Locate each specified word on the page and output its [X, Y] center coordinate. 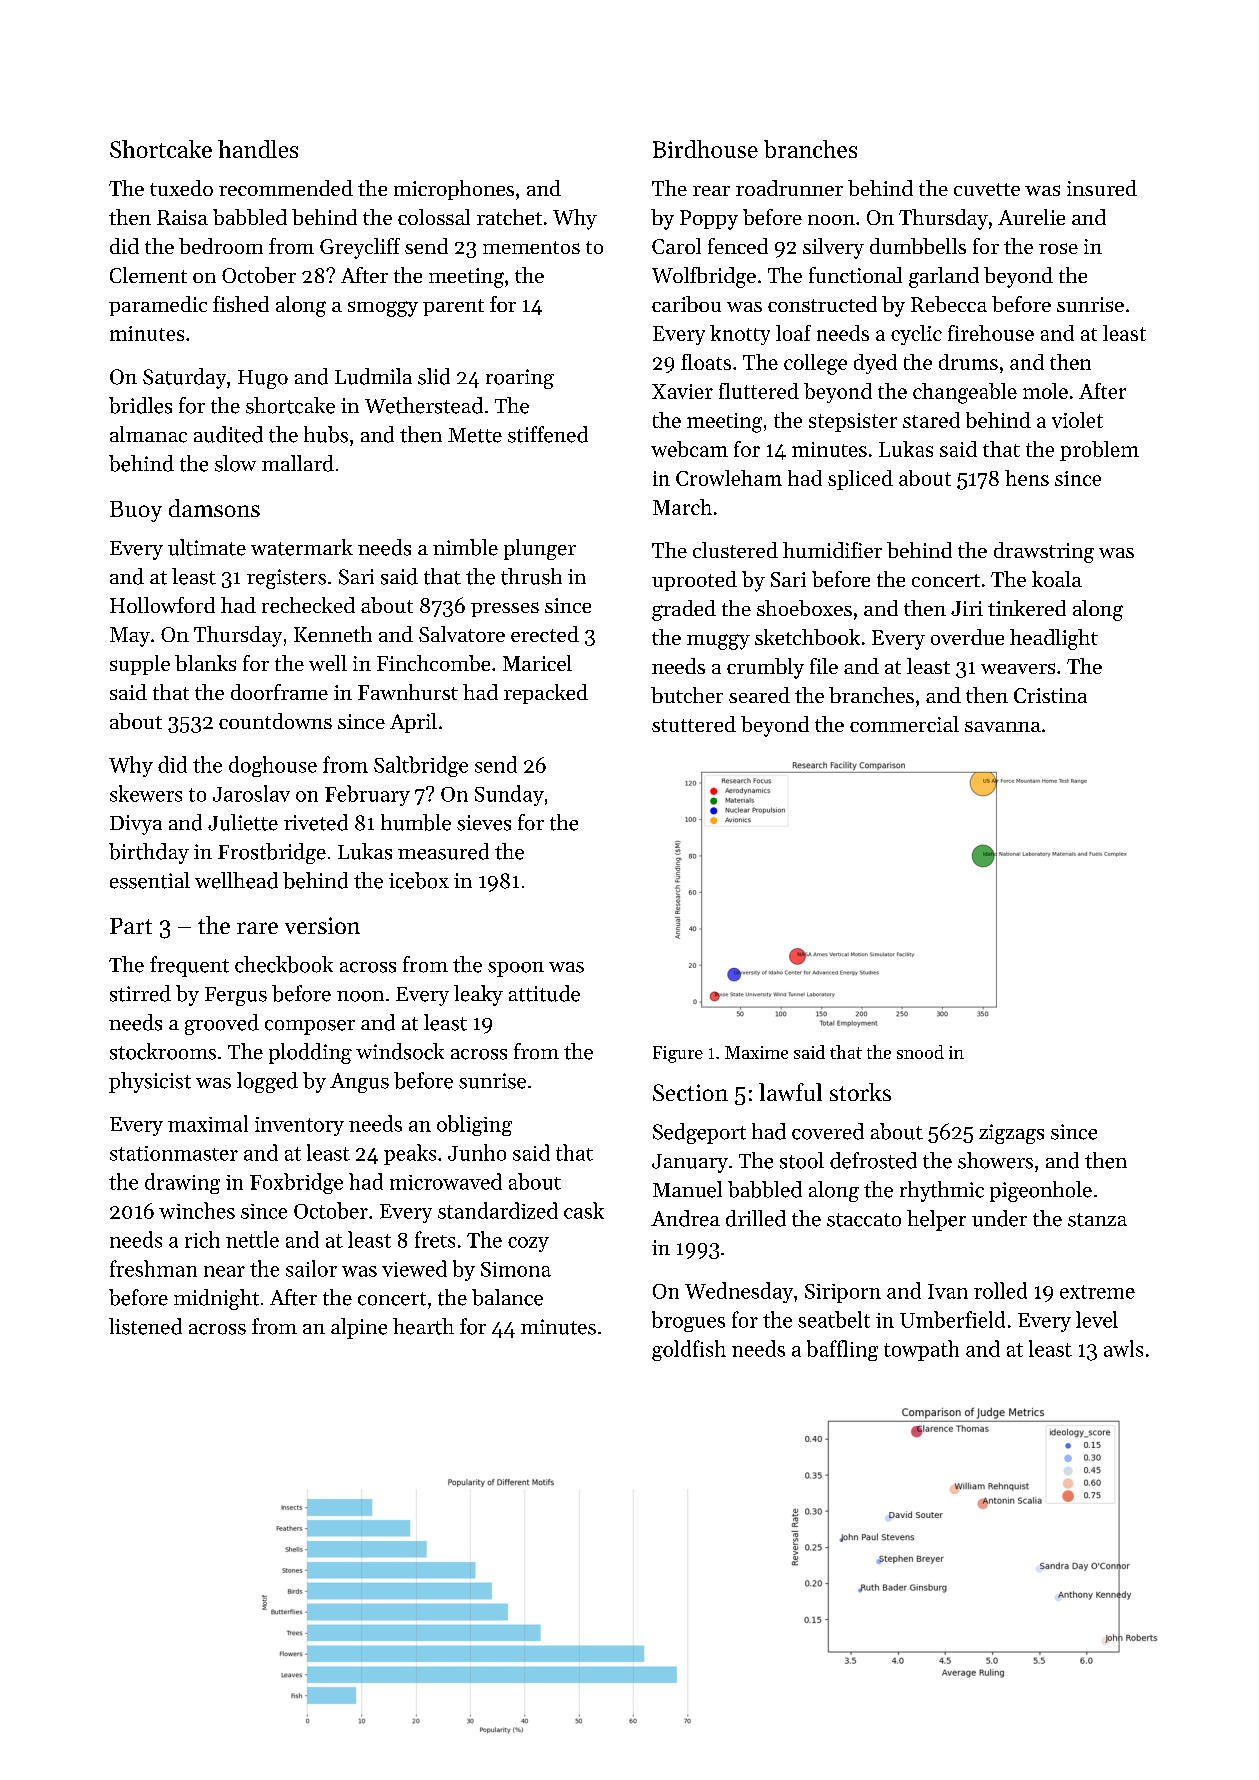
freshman [153, 1268]
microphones [454, 190]
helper [936, 1220]
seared [759, 695]
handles [258, 149]
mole [1045, 391]
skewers [146, 793]
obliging [474, 1125]
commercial [904, 724]
